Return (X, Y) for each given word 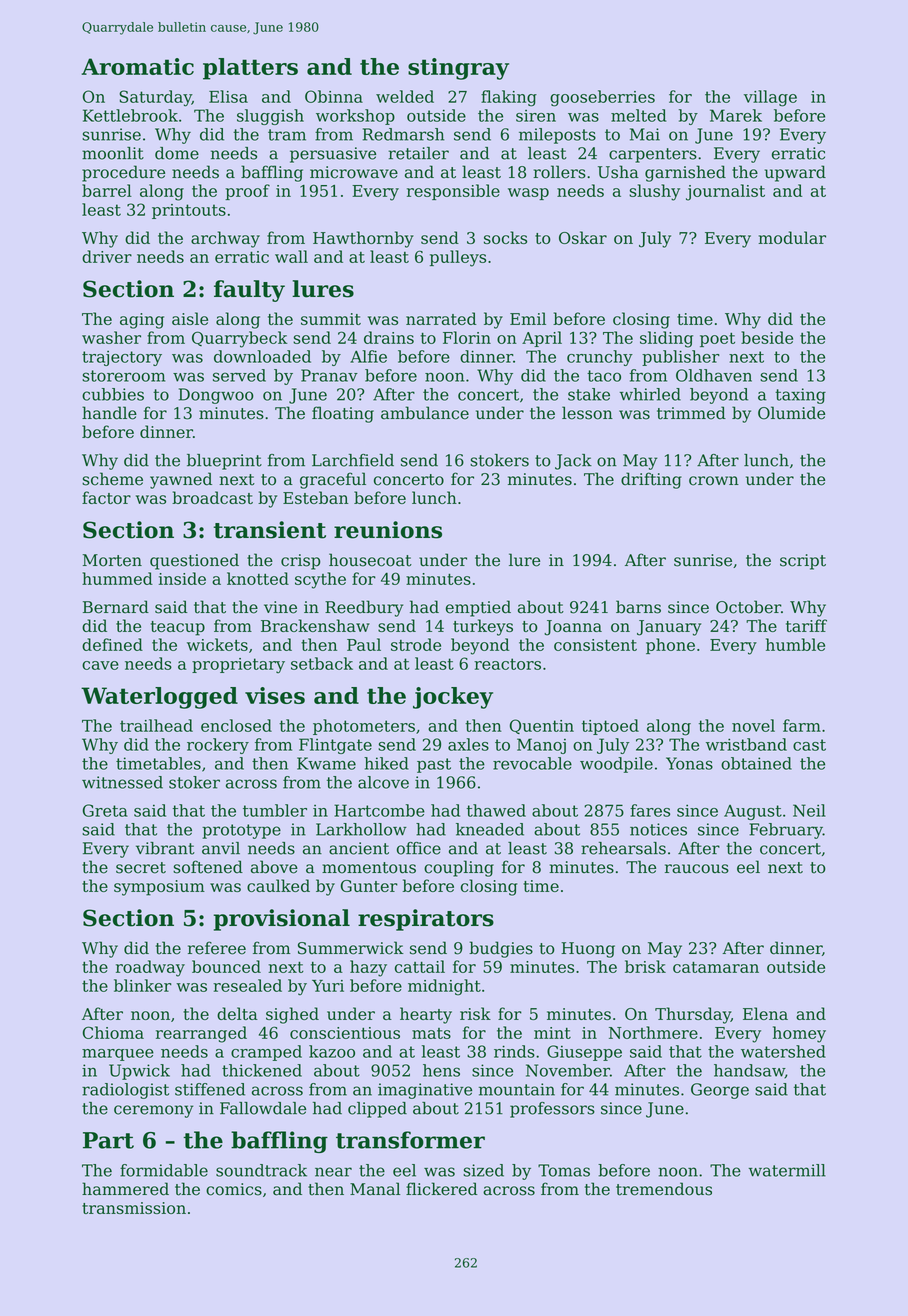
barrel (107, 190)
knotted (258, 578)
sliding (666, 339)
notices (658, 829)
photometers (364, 727)
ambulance (425, 413)
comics (234, 1189)
